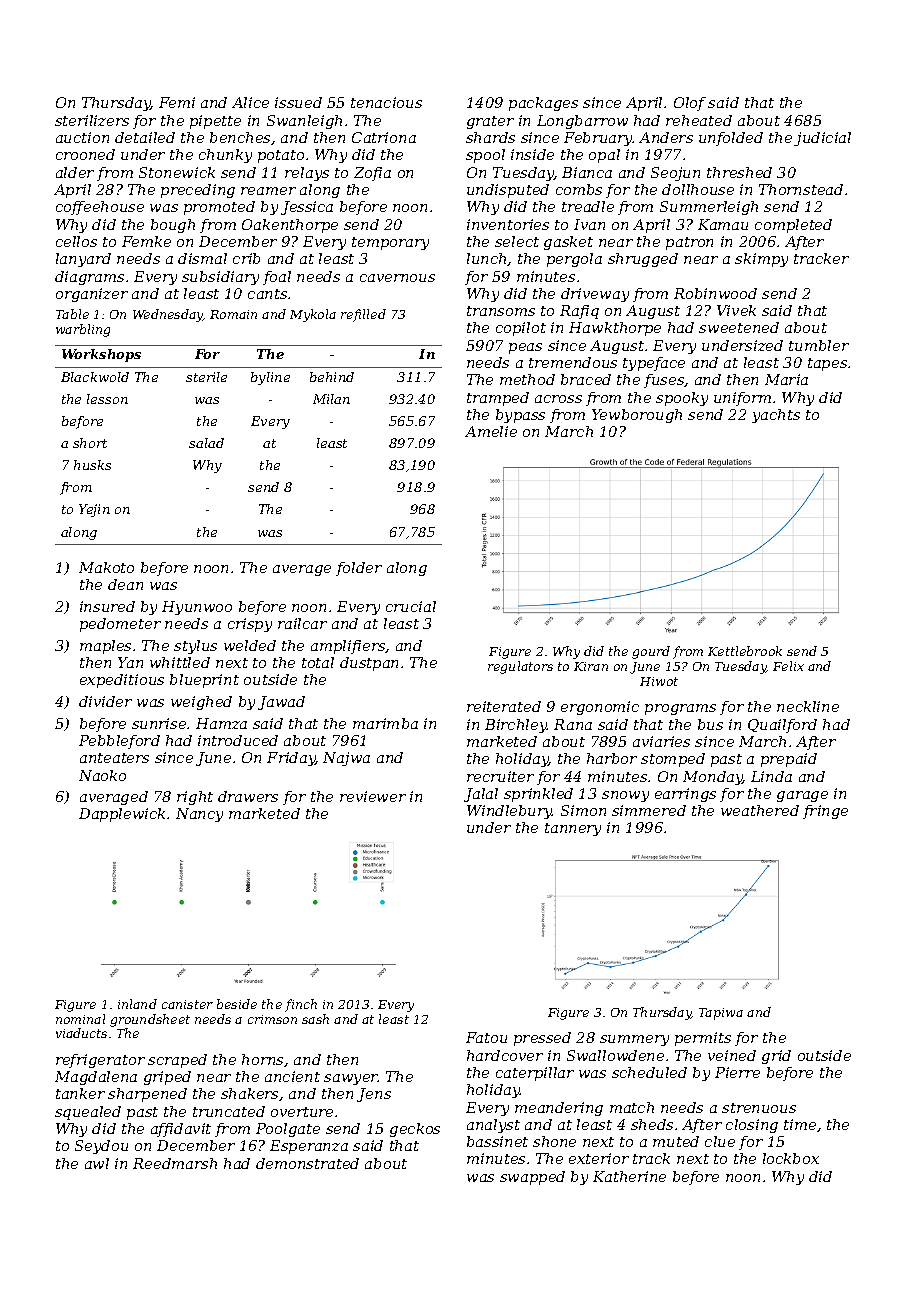  I want to click on simmered, so click(649, 810).
